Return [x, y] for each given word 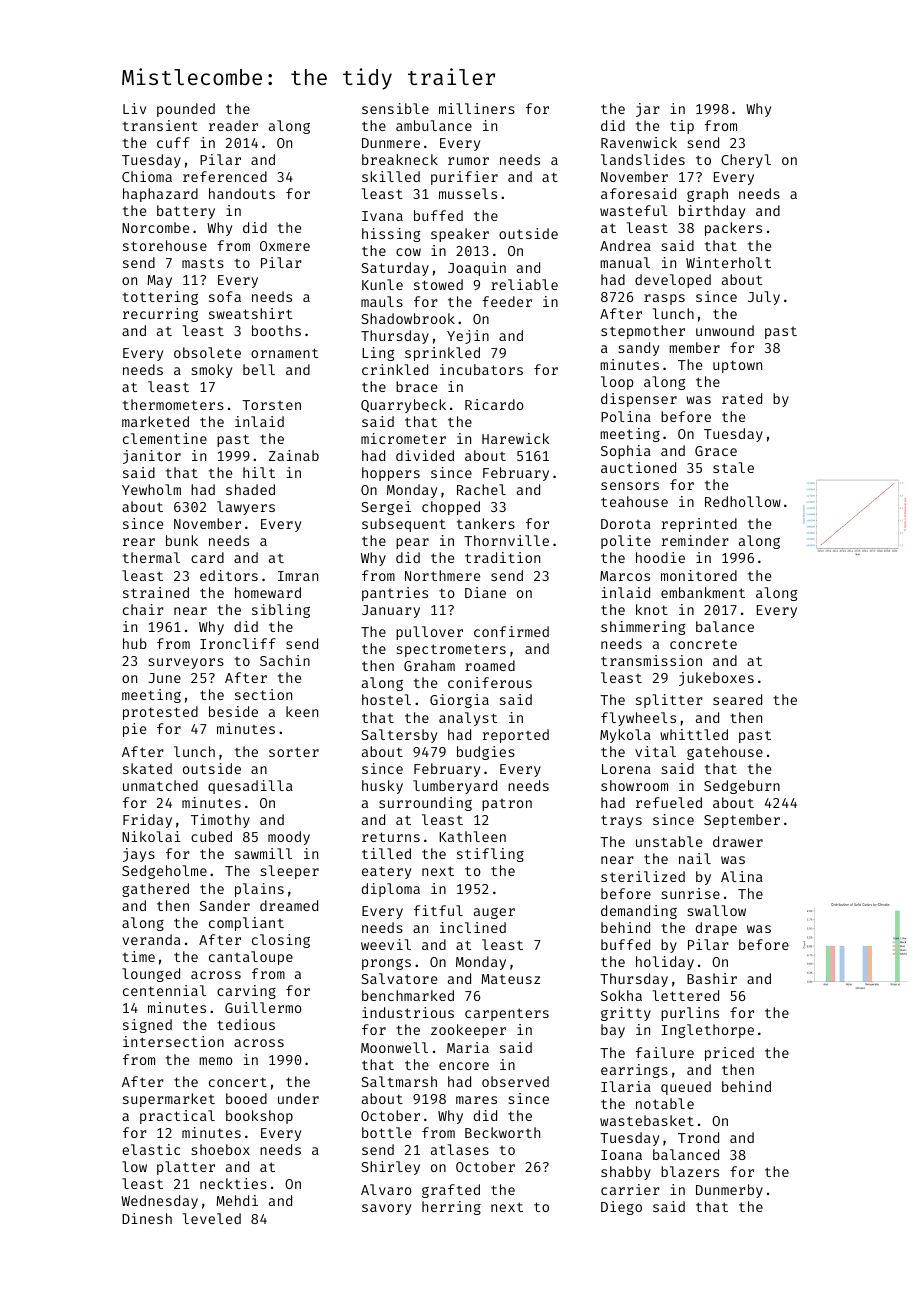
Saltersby [399, 736]
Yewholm [151, 489]
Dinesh [147, 1218]
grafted [451, 1191]
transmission [651, 660]
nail [695, 858]
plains [259, 890]
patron [507, 805]
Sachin [285, 660]
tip [682, 127]
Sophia [626, 452]
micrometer [403, 438]
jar [648, 110]
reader [233, 125]
